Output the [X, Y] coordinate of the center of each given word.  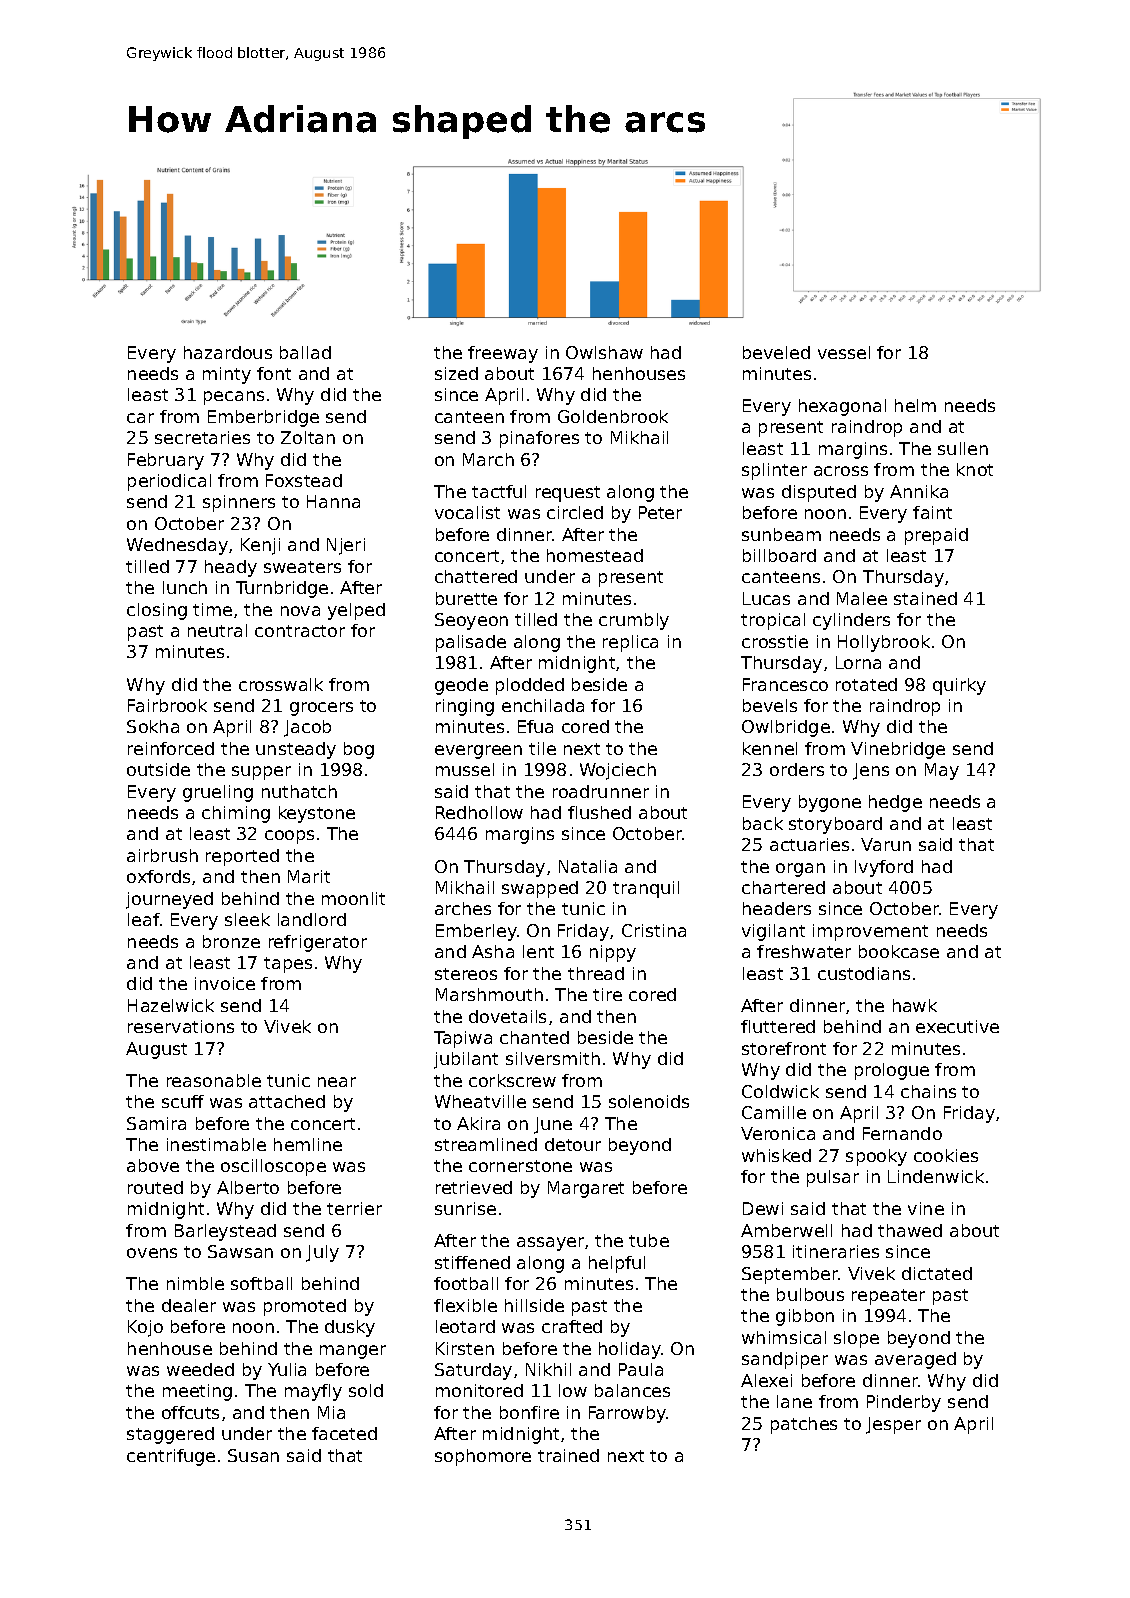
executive [957, 1026]
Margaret [586, 1189]
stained [925, 598]
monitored [479, 1390]
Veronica [778, 1133]
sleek [247, 919]
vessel [844, 352]
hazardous [228, 352]
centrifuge [171, 1457]
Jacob [307, 728]
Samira [156, 1123]
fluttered [778, 1026]
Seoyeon [471, 621]
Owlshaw [604, 352]
